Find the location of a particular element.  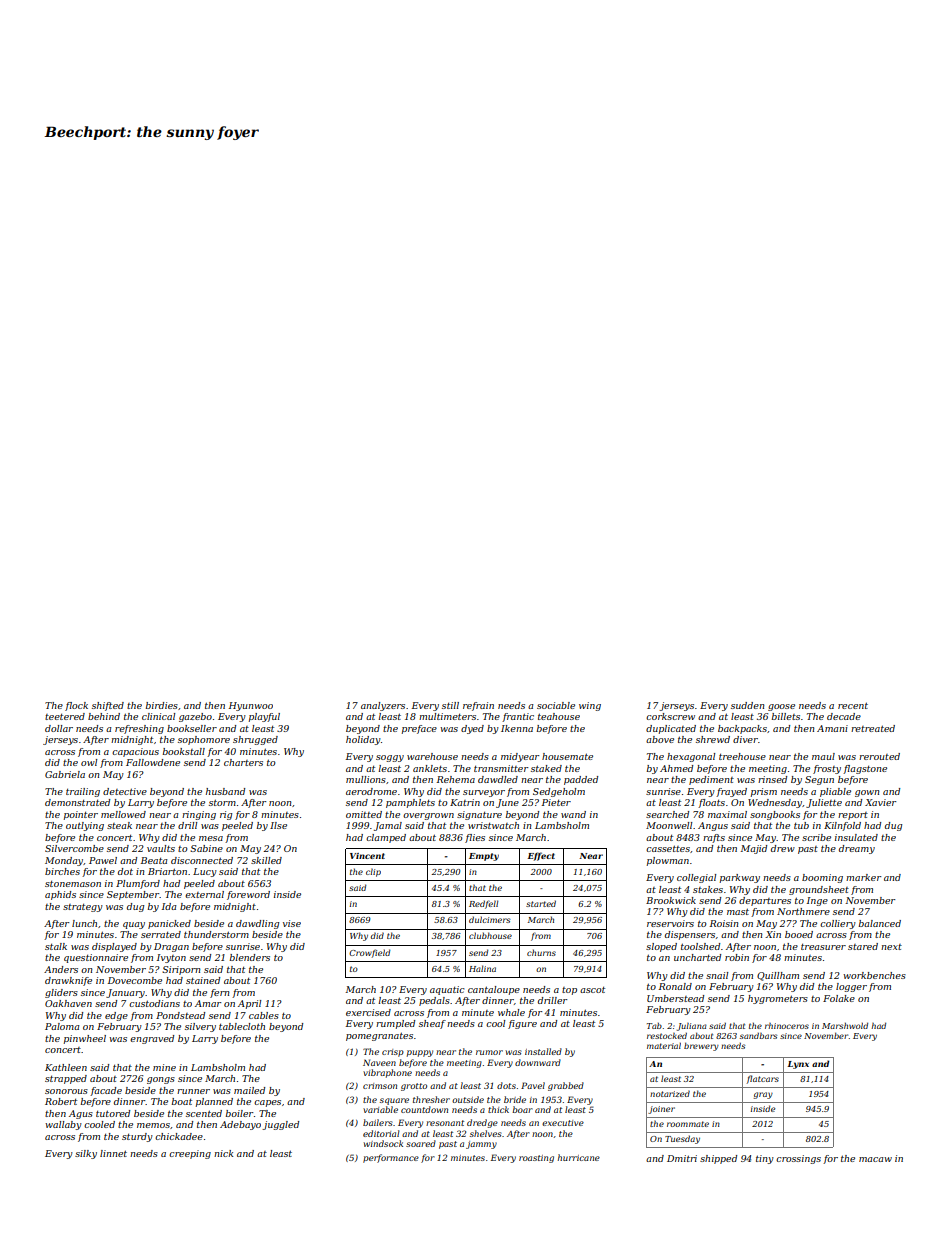

Empty is located at coordinates (484, 857).
